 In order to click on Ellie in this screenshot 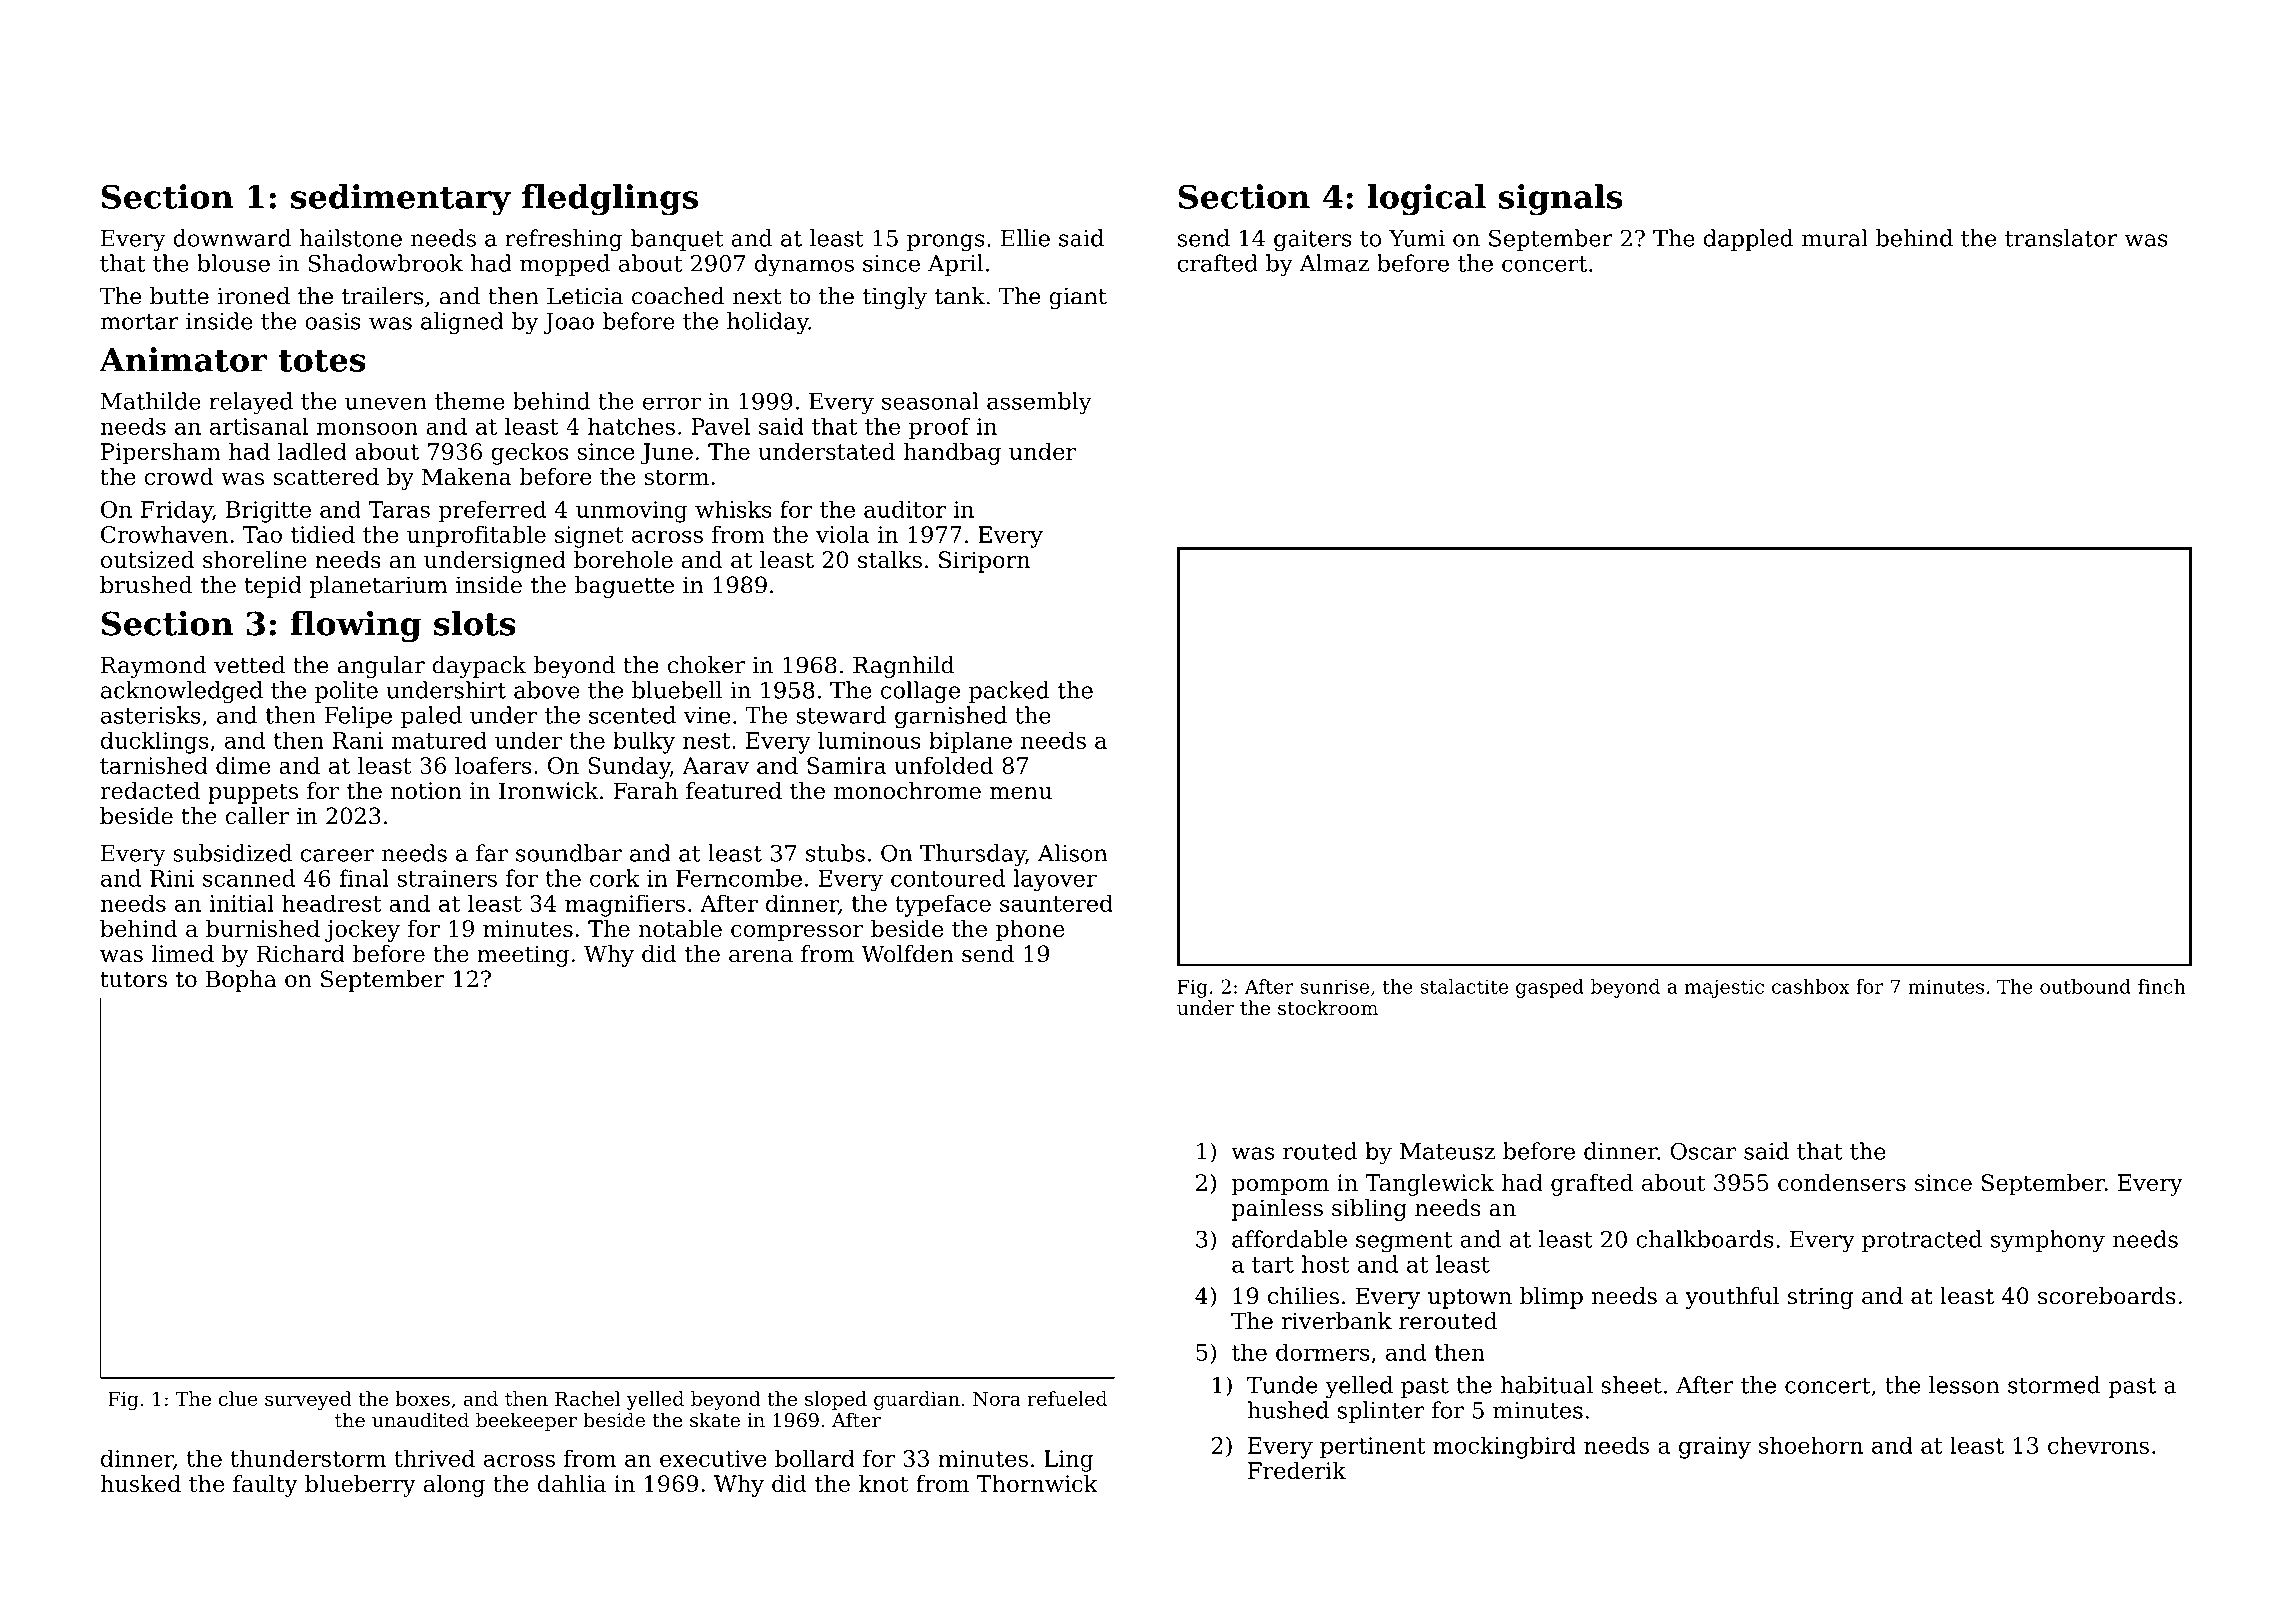, I will do `click(1025, 238)`.
